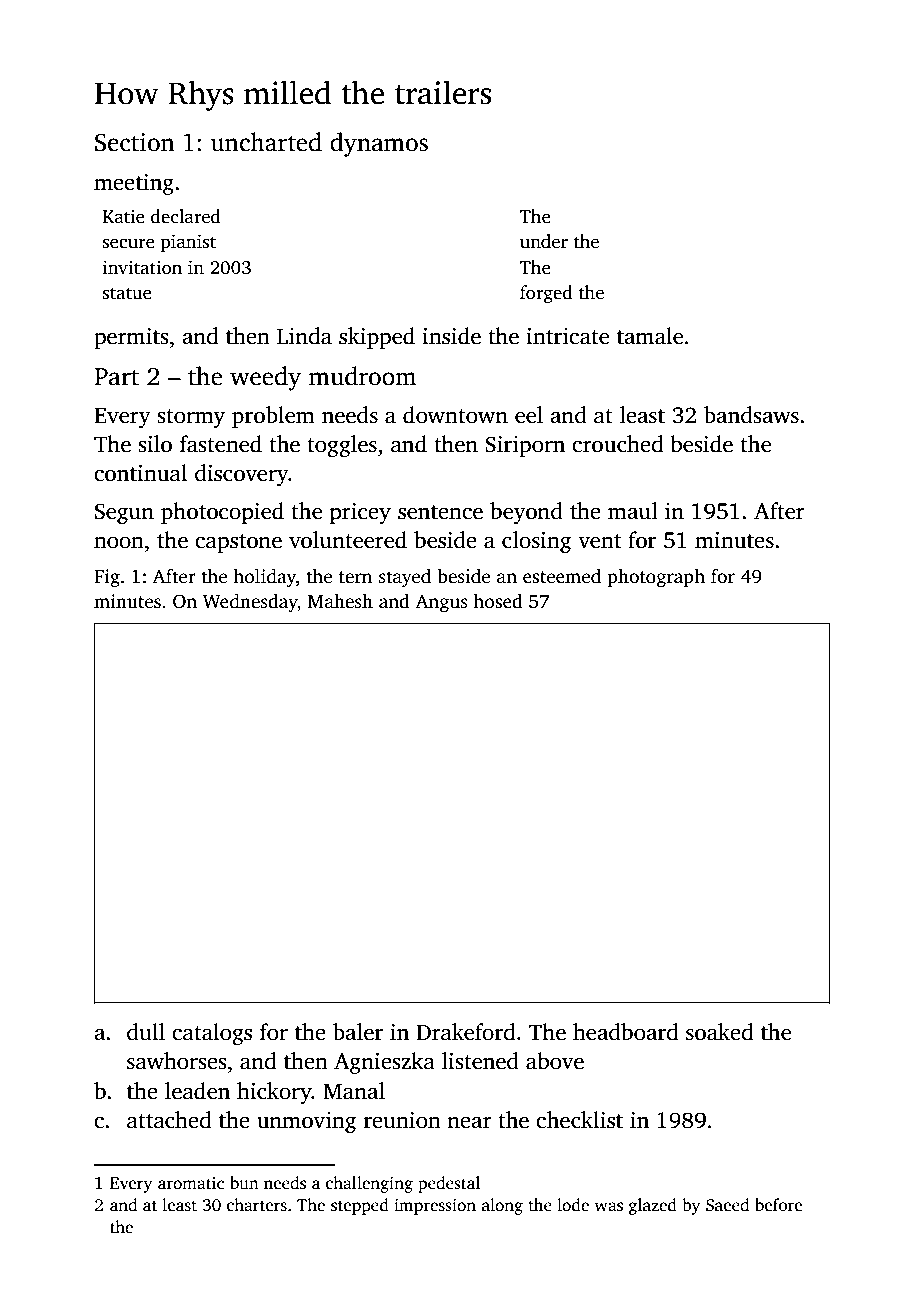  Describe the element at coordinates (650, 336) in the image. I see `tamale` at that location.
